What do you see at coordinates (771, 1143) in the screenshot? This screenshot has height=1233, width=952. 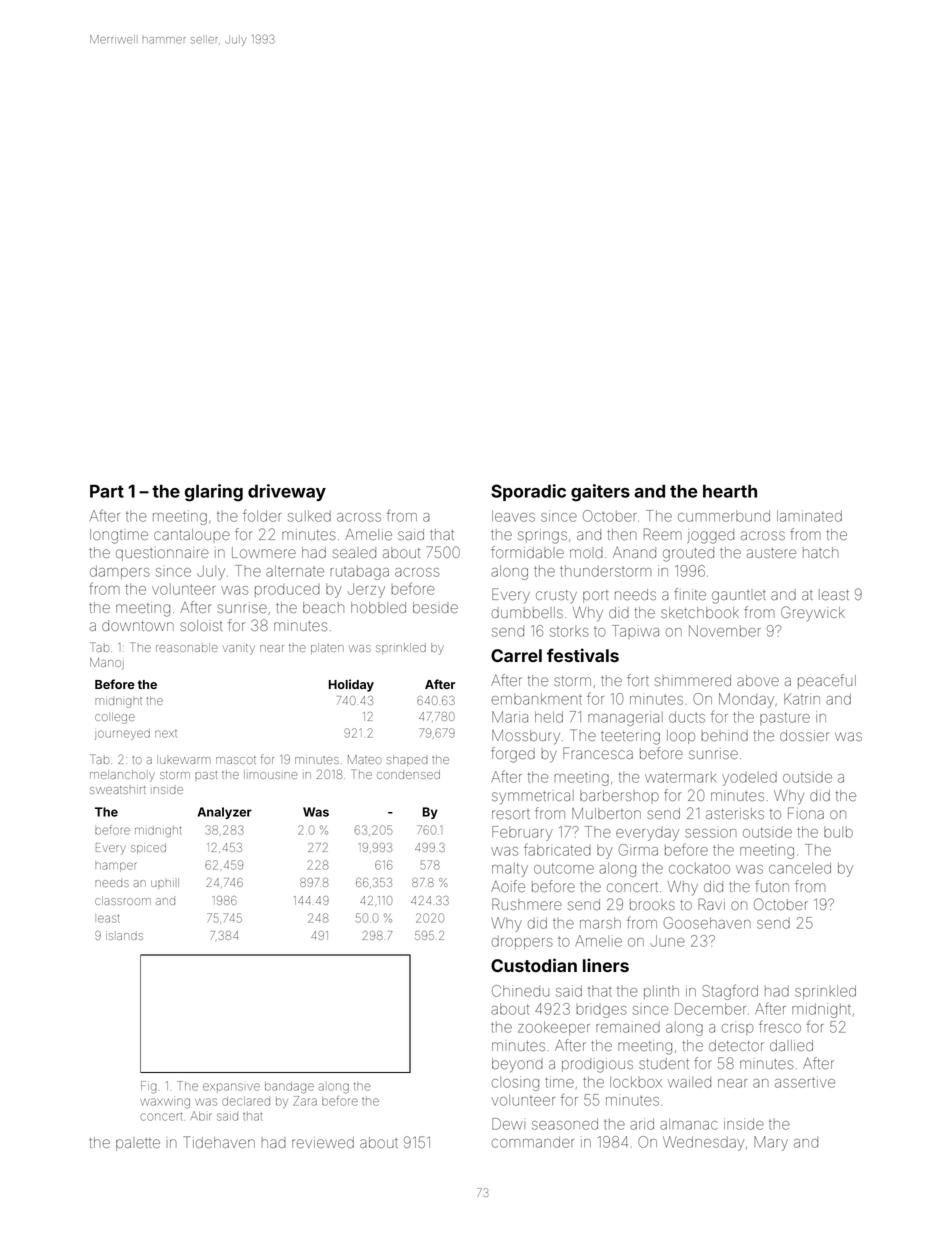 I see `Mary` at bounding box center [771, 1143].
